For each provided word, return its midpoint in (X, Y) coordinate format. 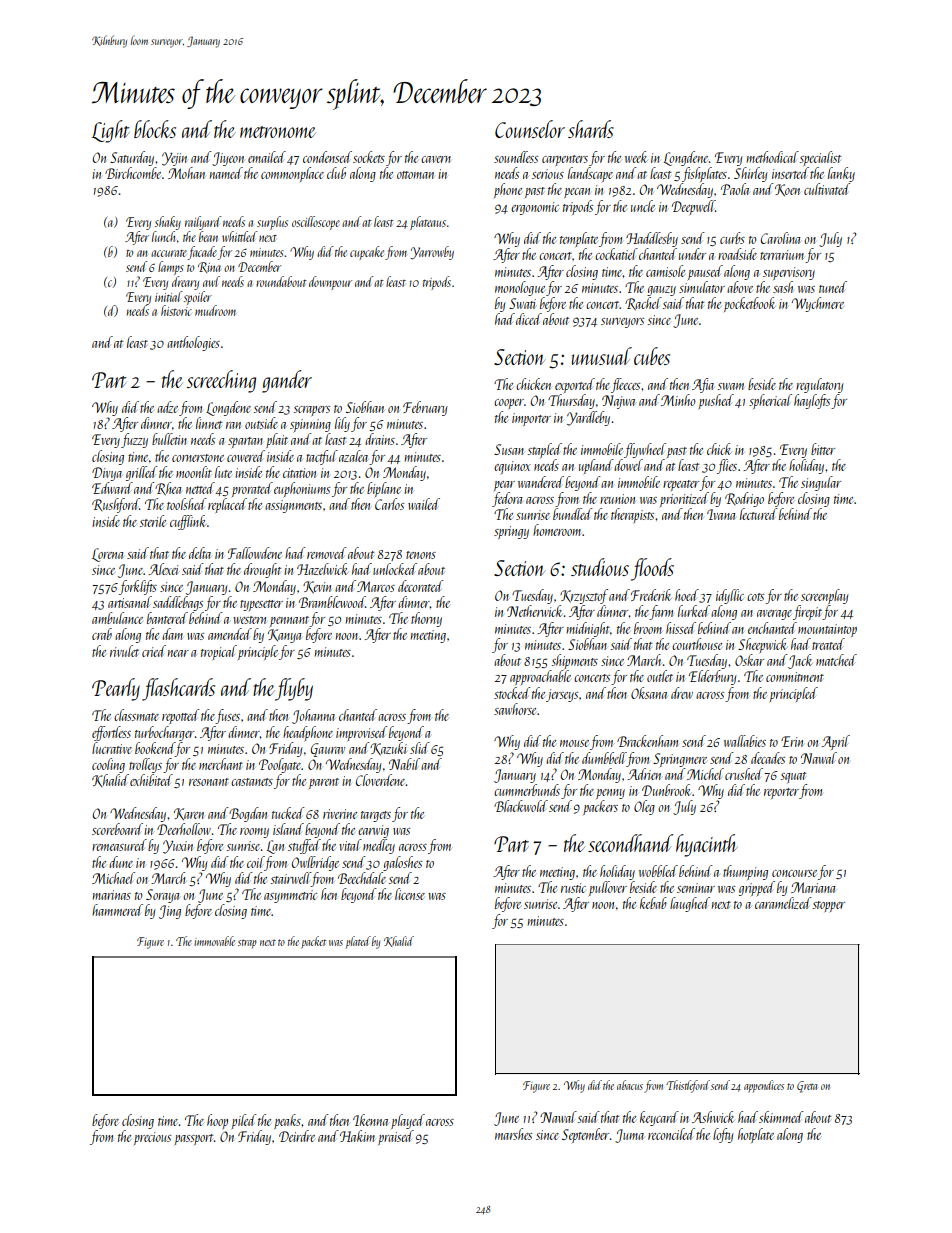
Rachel (643, 304)
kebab (653, 903)
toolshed (187, 504)
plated (358, 942)
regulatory (820, 385)
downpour (330, 283)
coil (255, 862)
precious (152, 1138)
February (425, 408)
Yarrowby (432, 253)
